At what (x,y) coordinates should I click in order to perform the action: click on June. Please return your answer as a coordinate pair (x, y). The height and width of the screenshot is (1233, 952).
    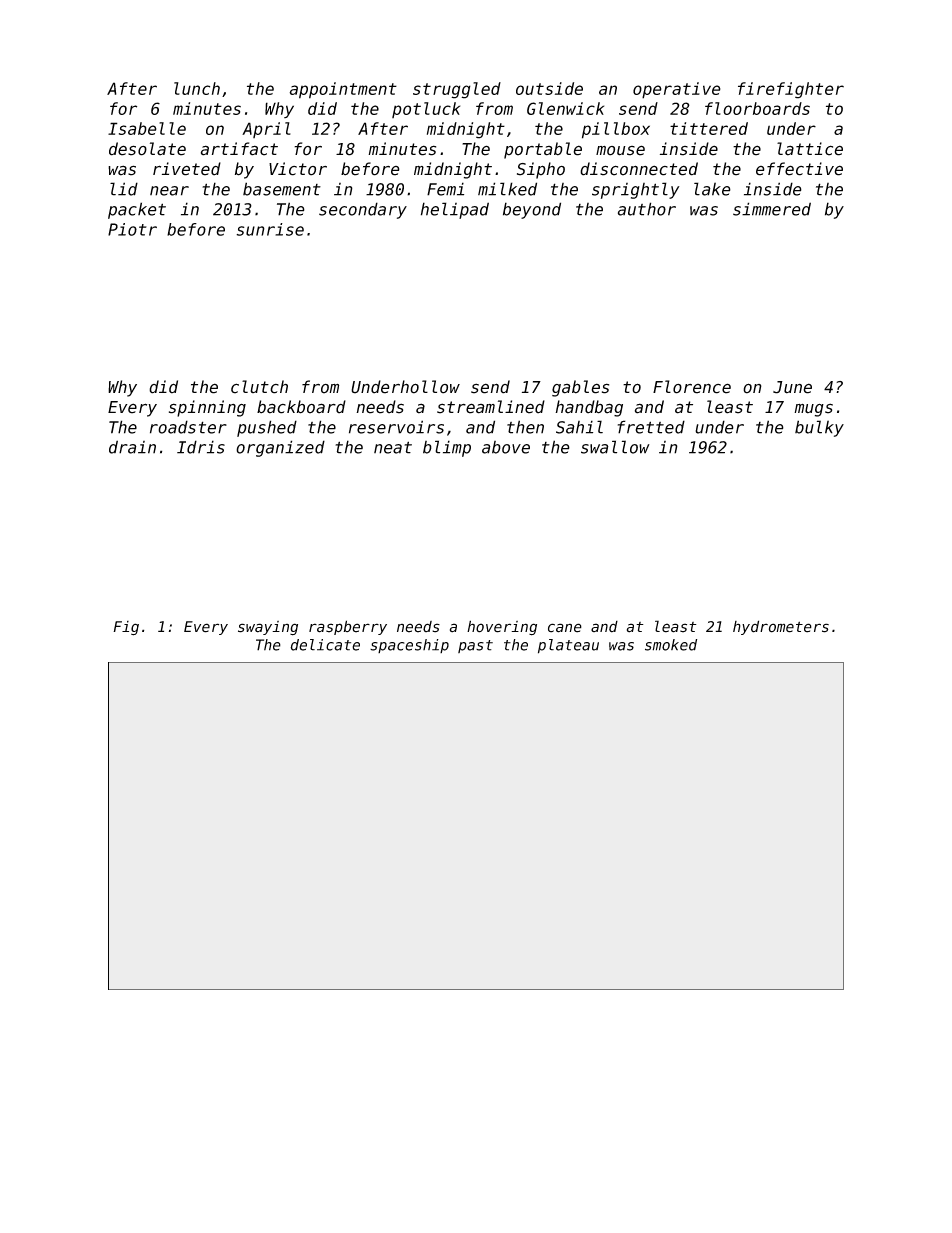
    Looking at the image, I should click on (792, 387).
